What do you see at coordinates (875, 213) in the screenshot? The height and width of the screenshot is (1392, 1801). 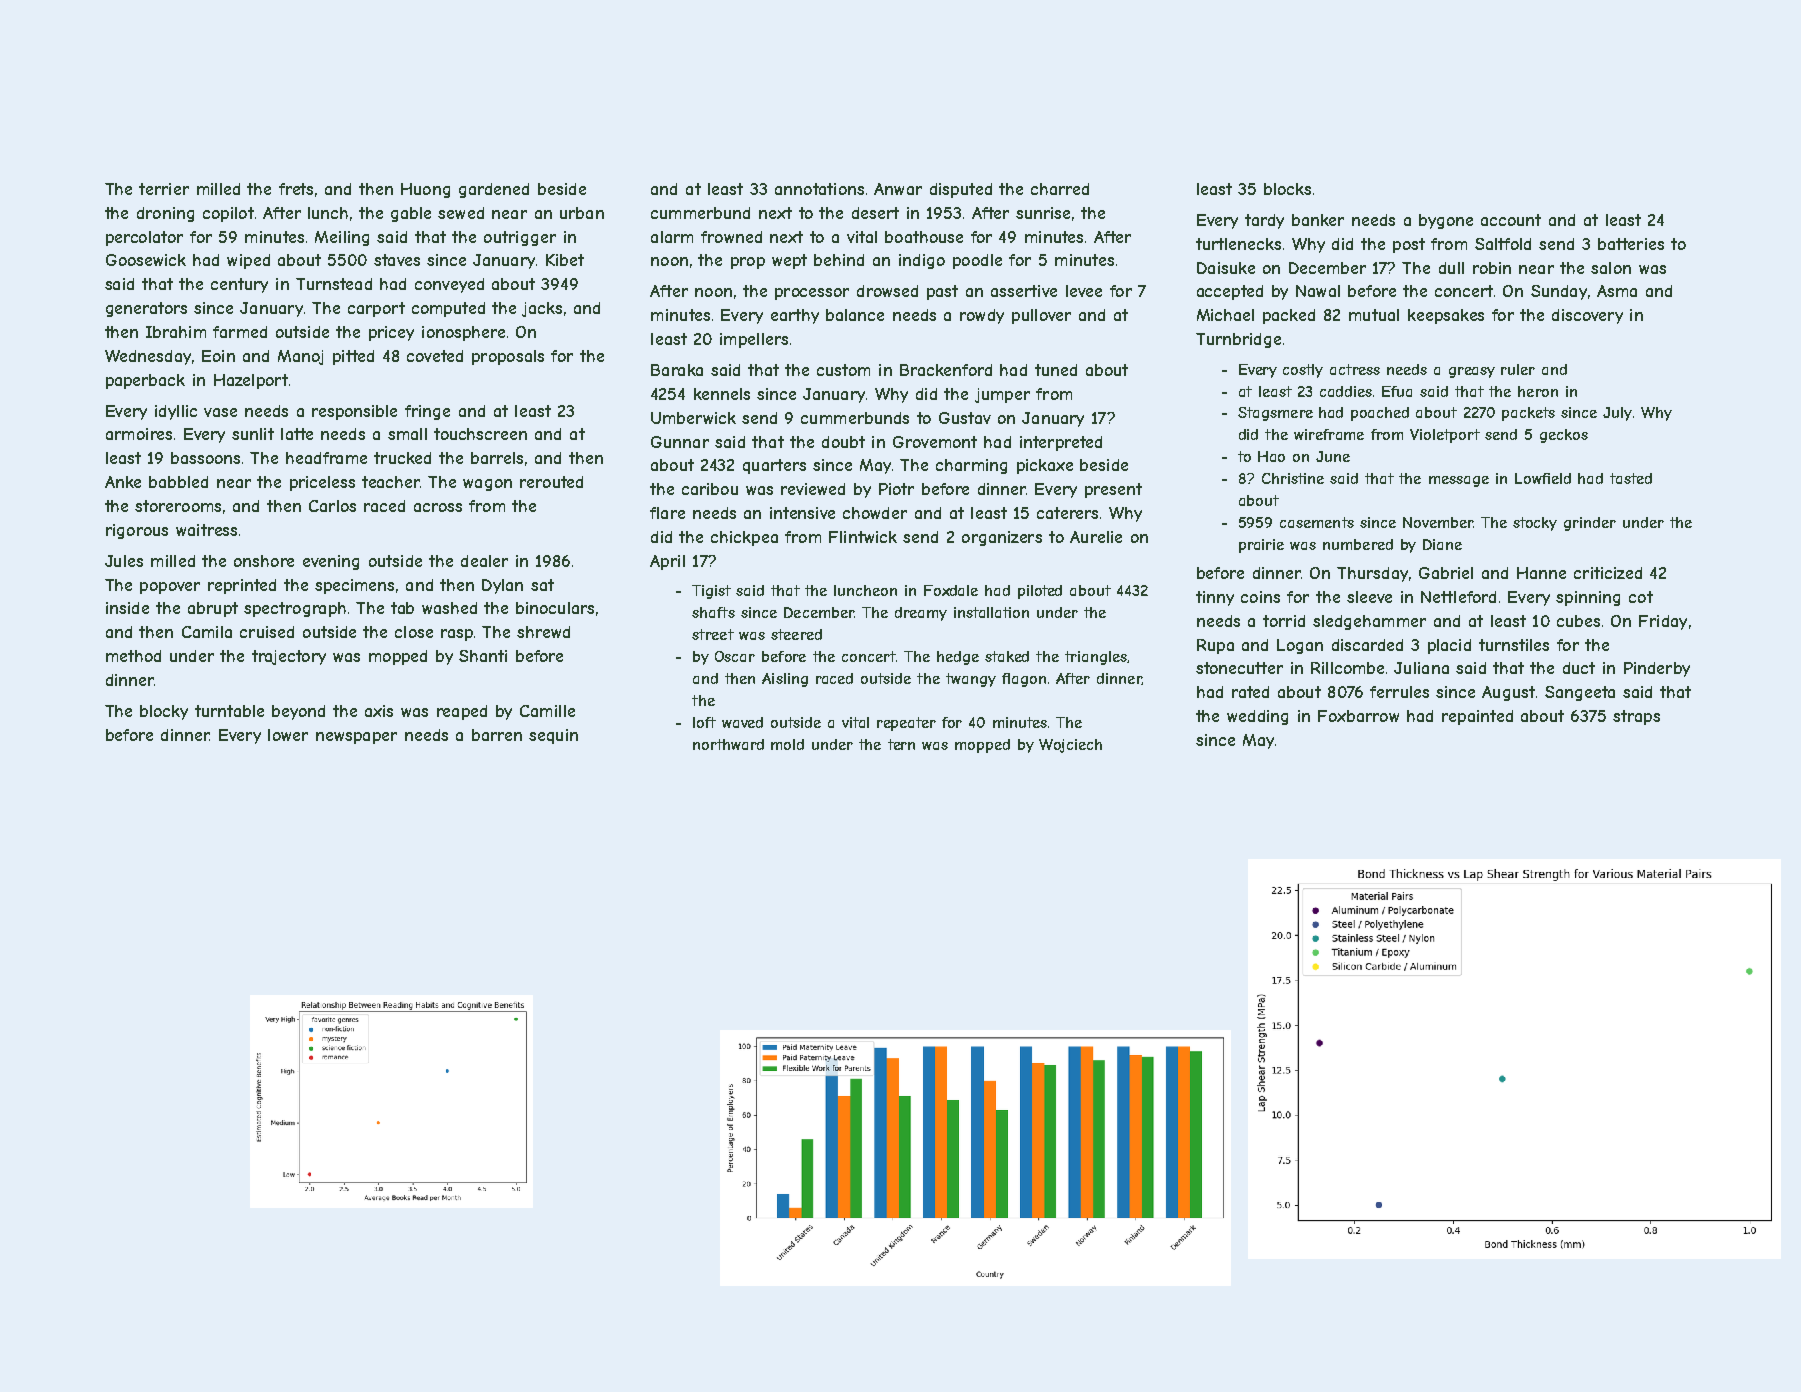 I see `desert` at bounding box center [875, 213].
